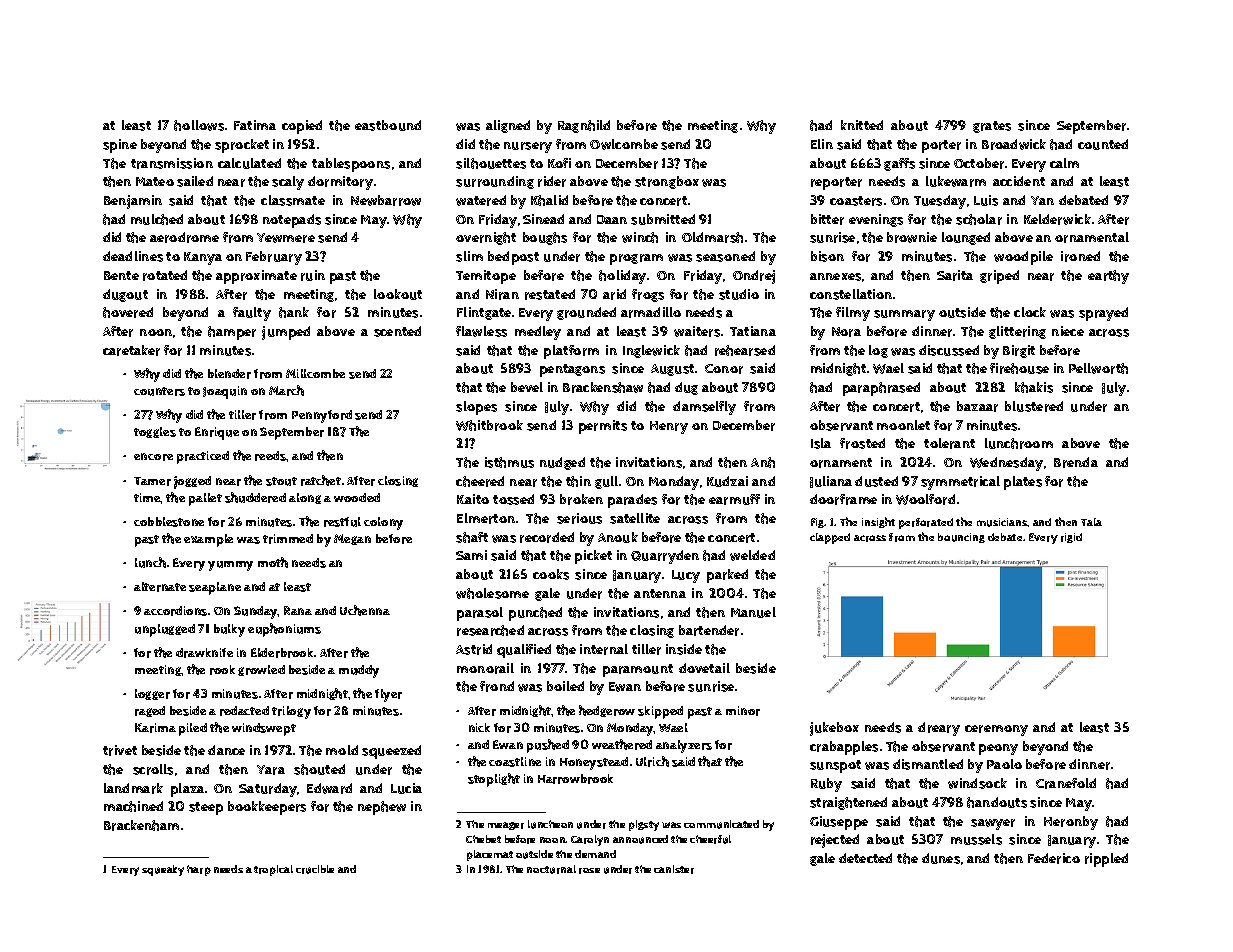 The height and width of the screenshot is (952, 1233). What do you see at coordinates (133, 202) in the screenshot?
I see `Benjamin` at bounding box center [133, 202].
